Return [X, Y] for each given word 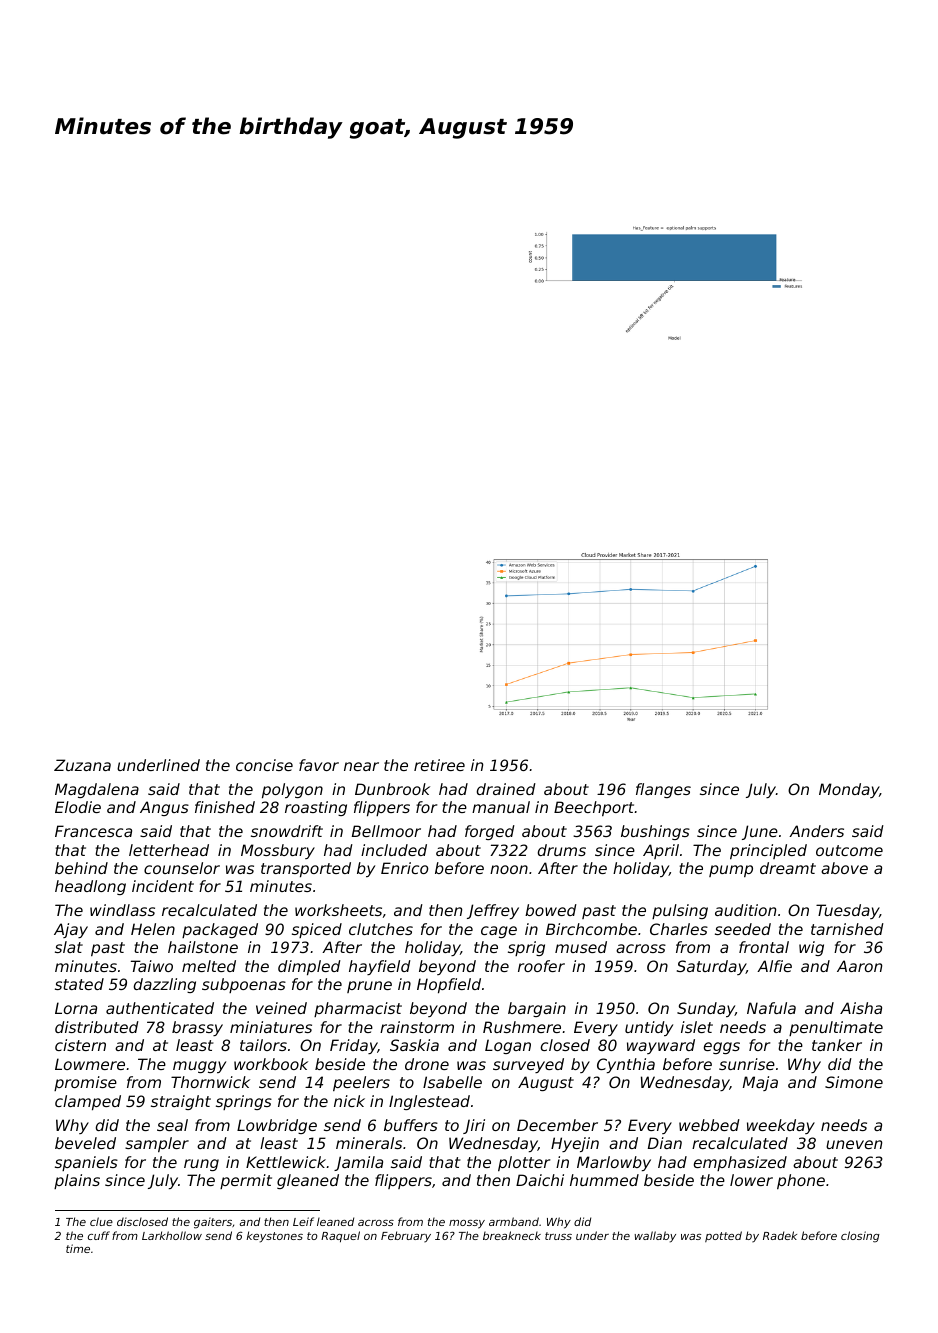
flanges [663, 790]
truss [558, 1236]
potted [723, 1236]
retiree [439, 765]
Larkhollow [172, 1235]
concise [264, 765]
